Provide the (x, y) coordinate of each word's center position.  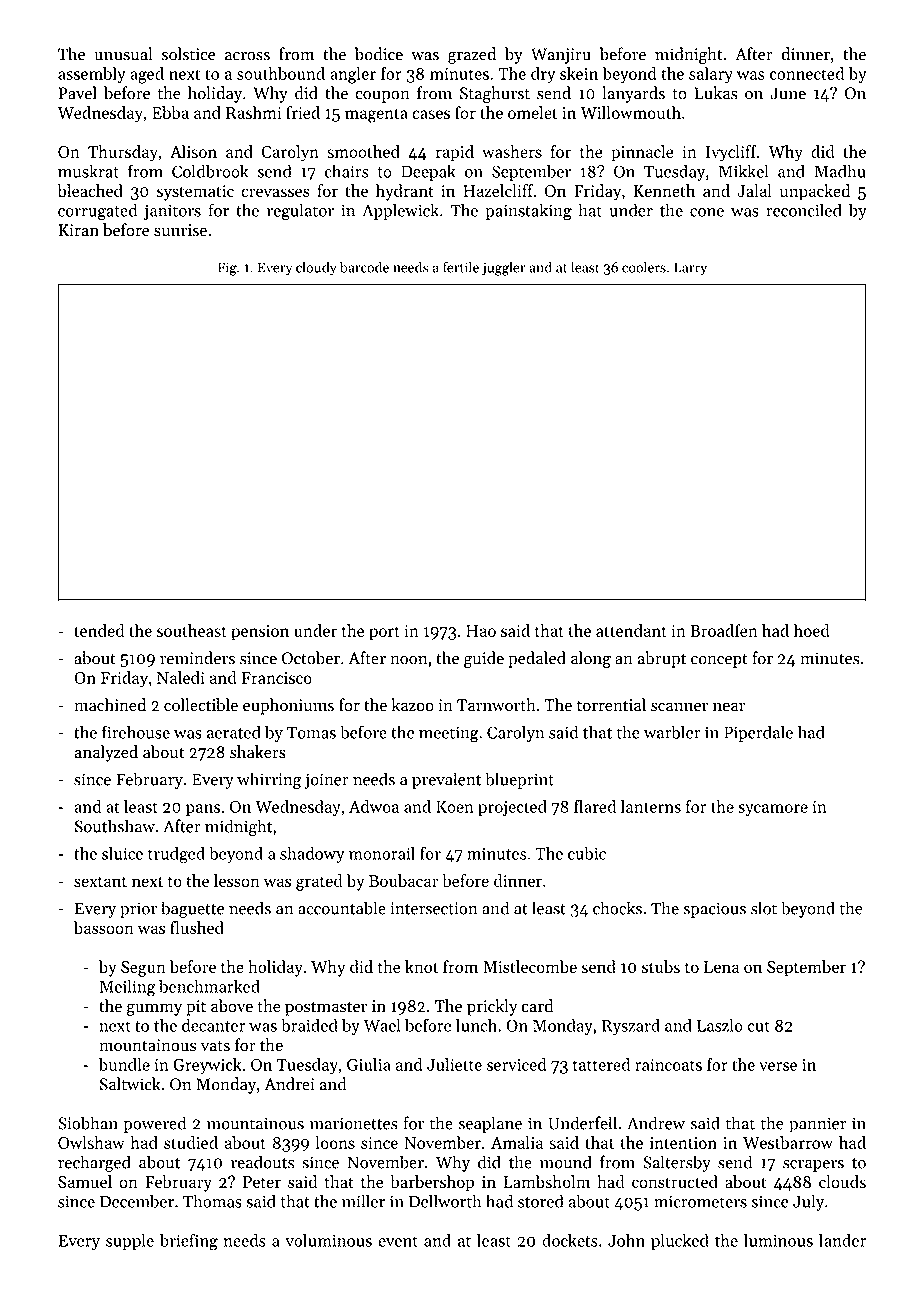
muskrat (88, 171)
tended (99, 630)
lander (842, 1240)
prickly (492, 1007)
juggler (504, 268)
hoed (812, 630)
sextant (100, 881)
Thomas (212, 1201)
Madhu (840, 171)
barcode (364, 267)
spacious (714, 910)
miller (363, 1201)
